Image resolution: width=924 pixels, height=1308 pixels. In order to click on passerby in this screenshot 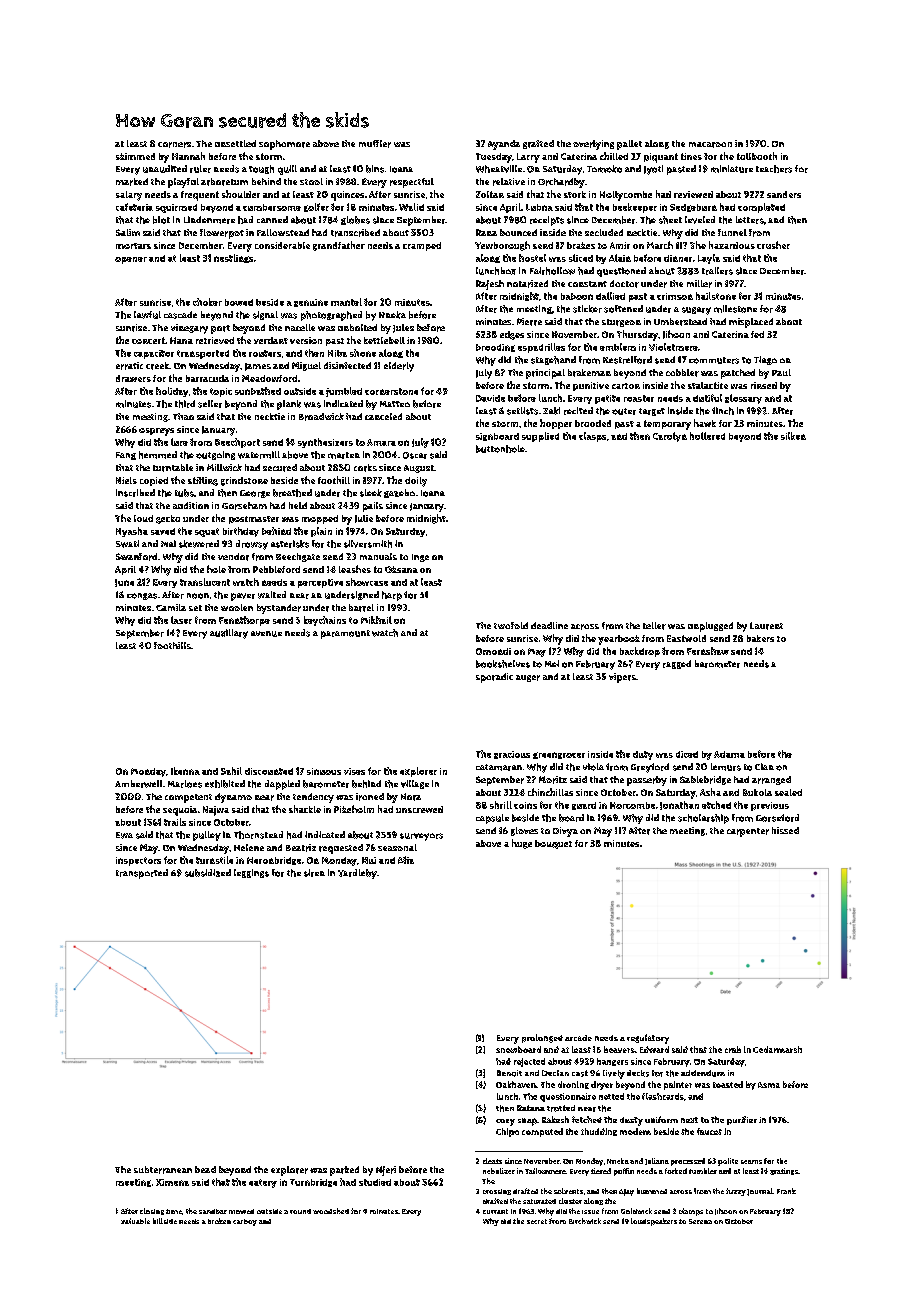, I will do `click(647, 781)`.
